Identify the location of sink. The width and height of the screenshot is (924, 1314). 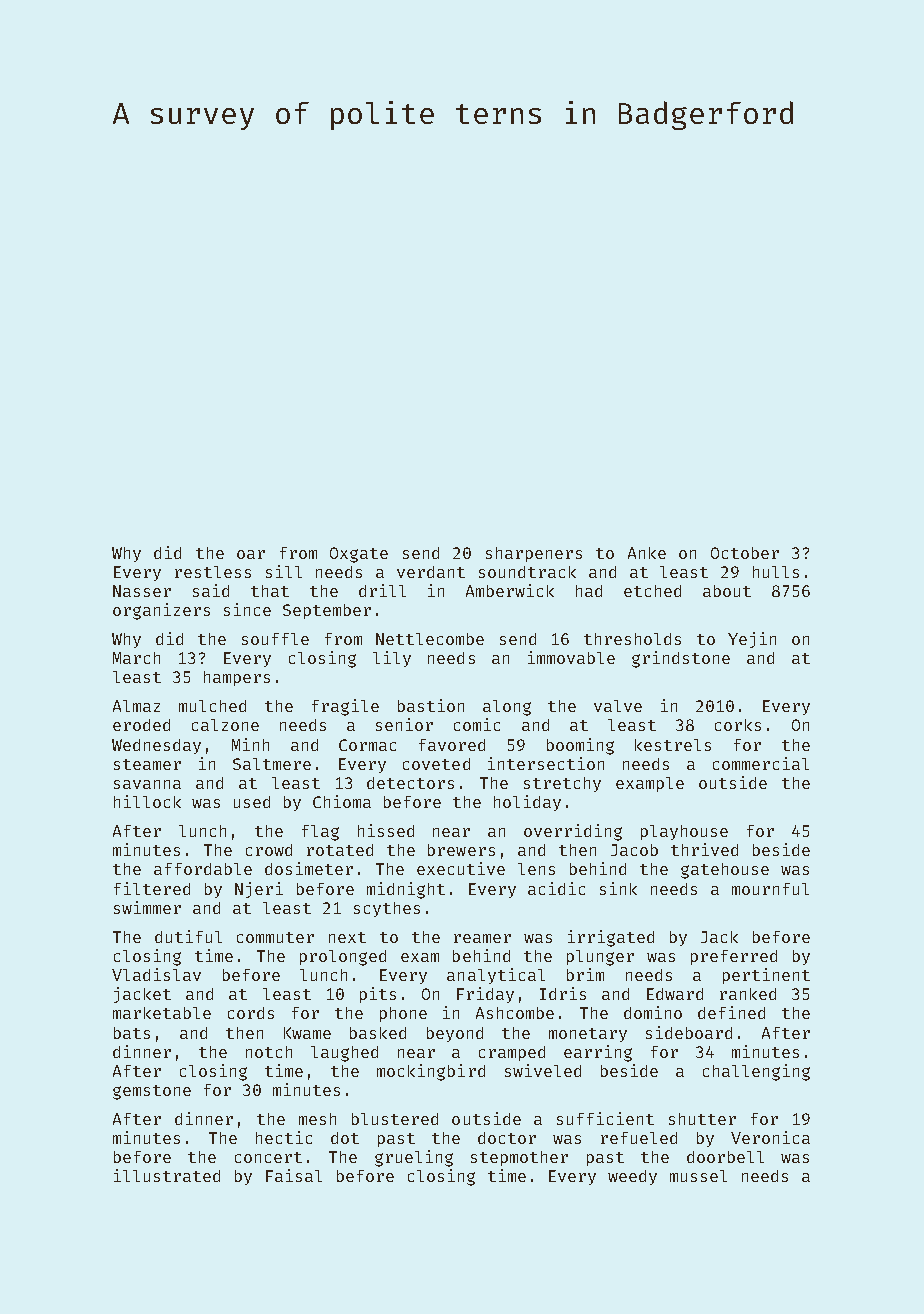
(618, 888).
